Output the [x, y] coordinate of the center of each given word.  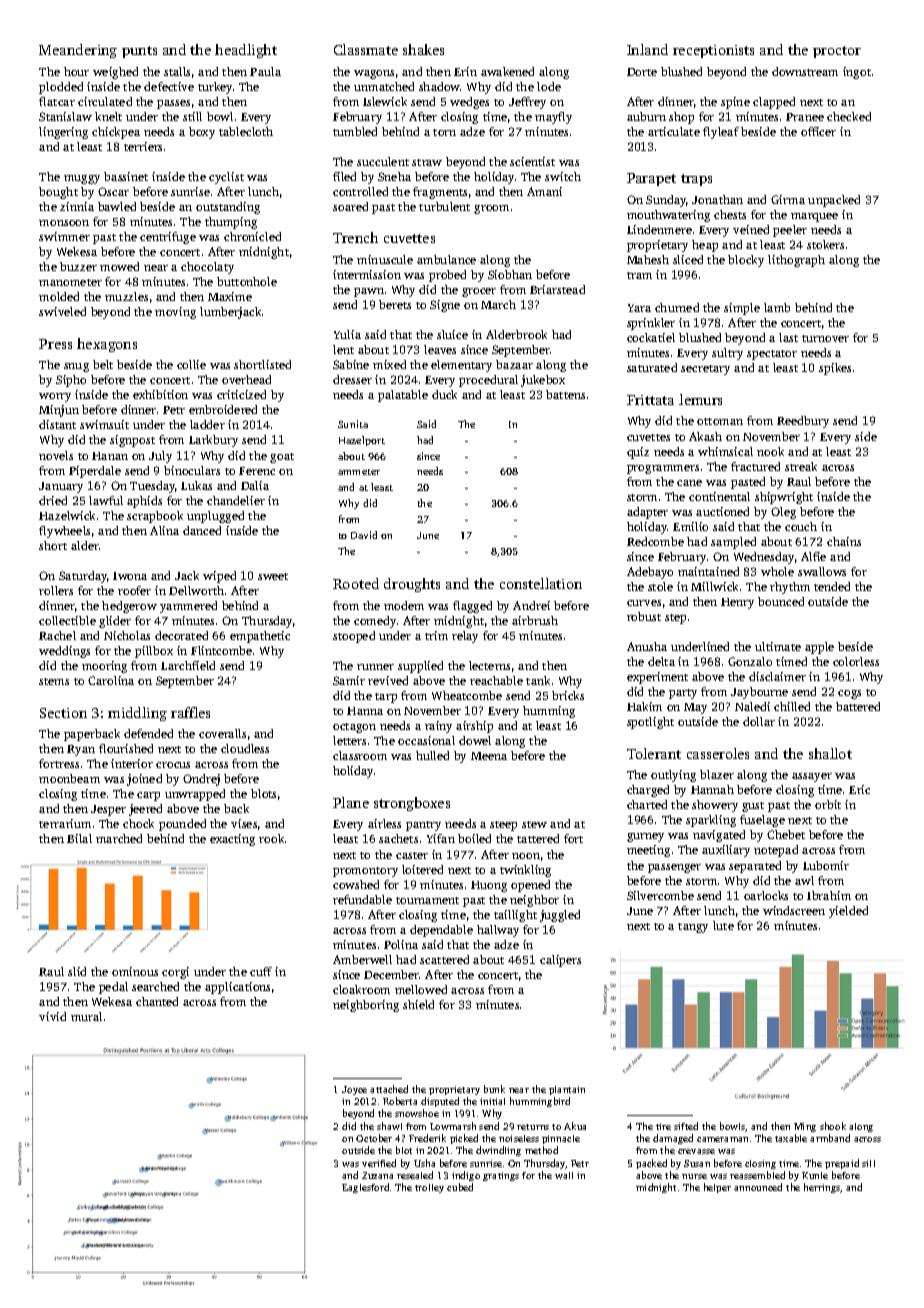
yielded [848, 912]
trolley [429, 1188]
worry [55, 397]
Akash [705, 436]
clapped [774, 103]
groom [491, 209]
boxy [202, 133]
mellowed [421, 989]
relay [465, 637]
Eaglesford [365, 1188]
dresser [352, 379]
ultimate [778, 646]
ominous [135, 971]
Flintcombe [221, 650]
